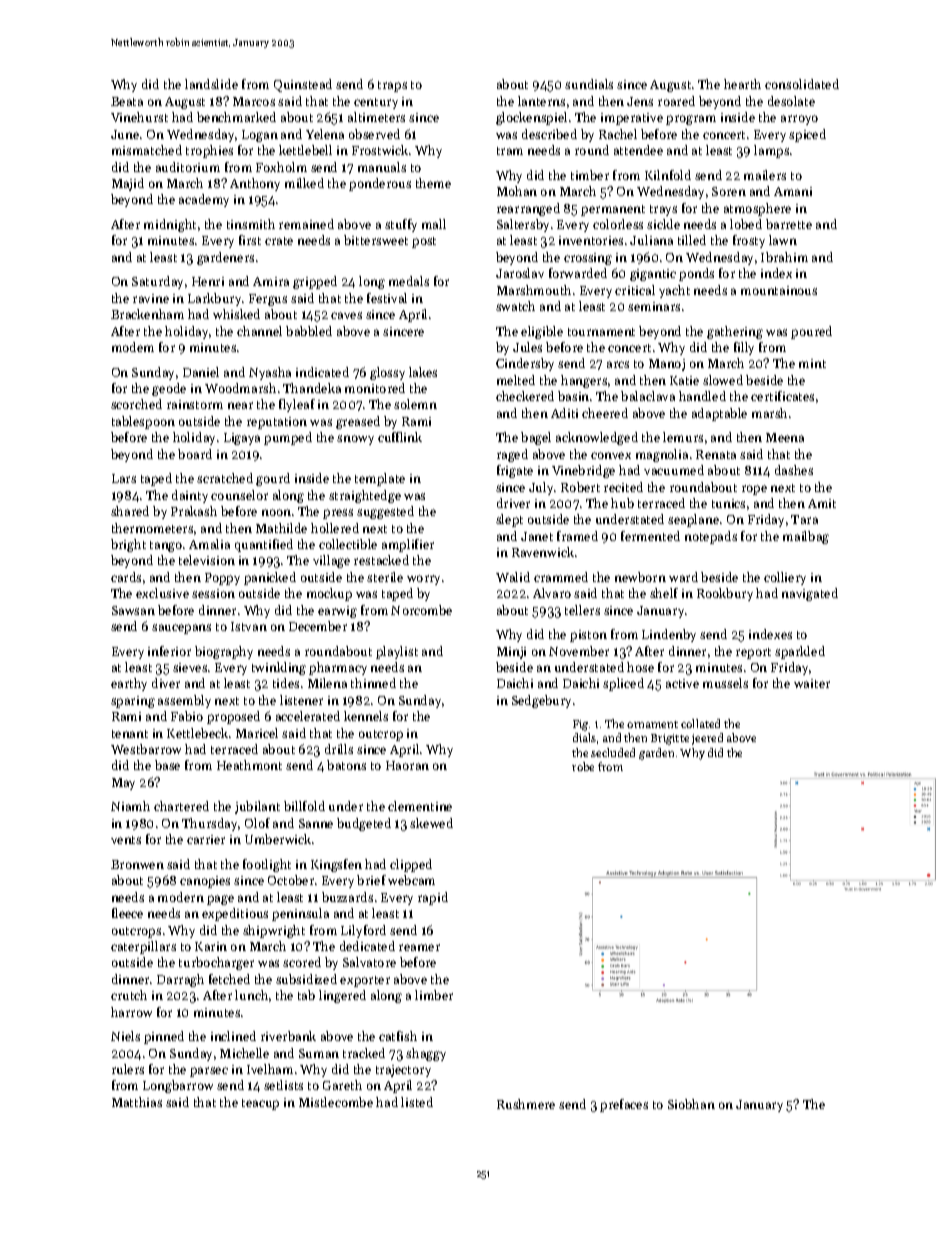  What do you see at coordinates (270, 373) in the screenshot?
I see `Nyasha` at bounding box center [270, 373].
